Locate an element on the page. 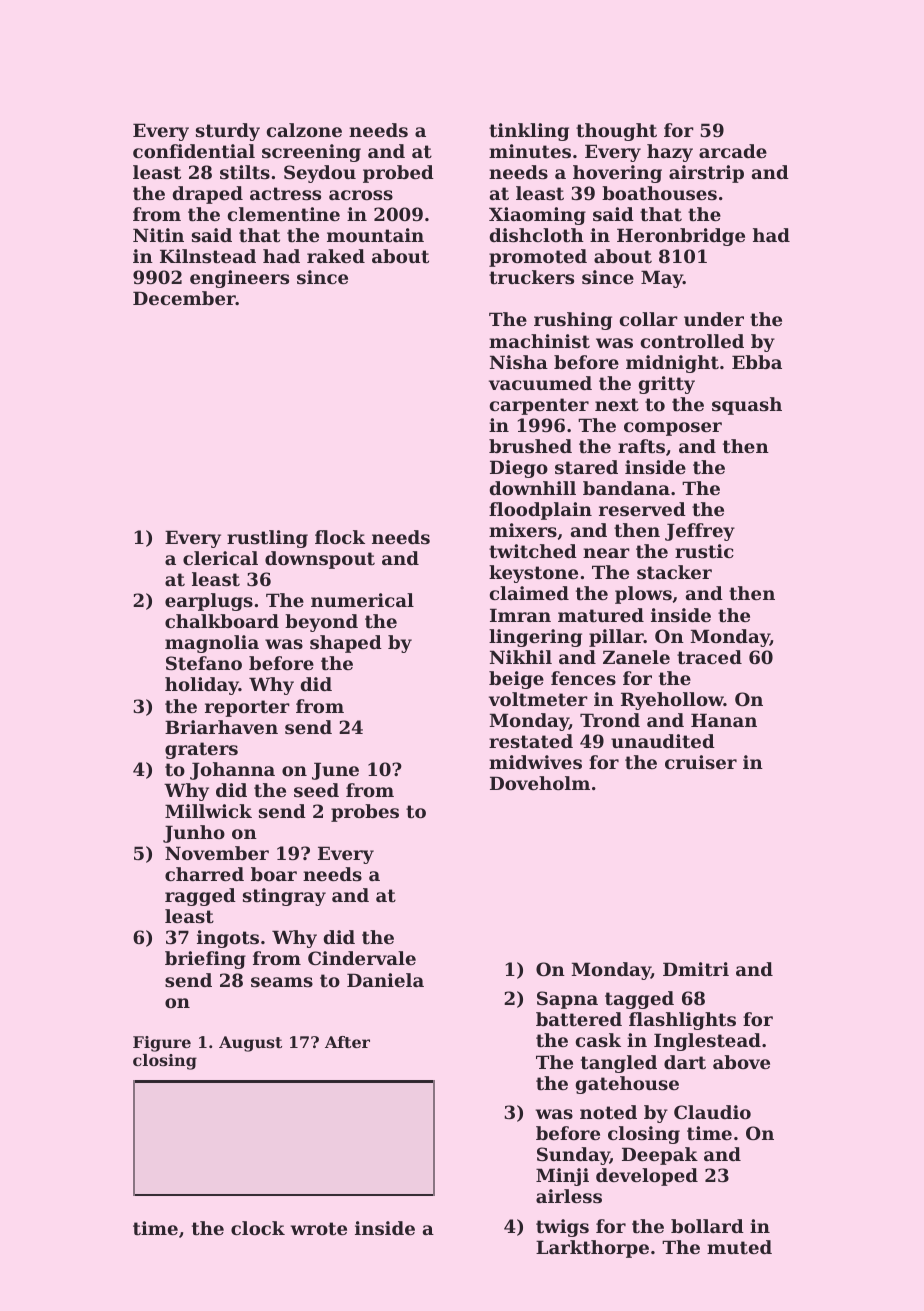  Claudio is located at coordinates (712, 1112).
